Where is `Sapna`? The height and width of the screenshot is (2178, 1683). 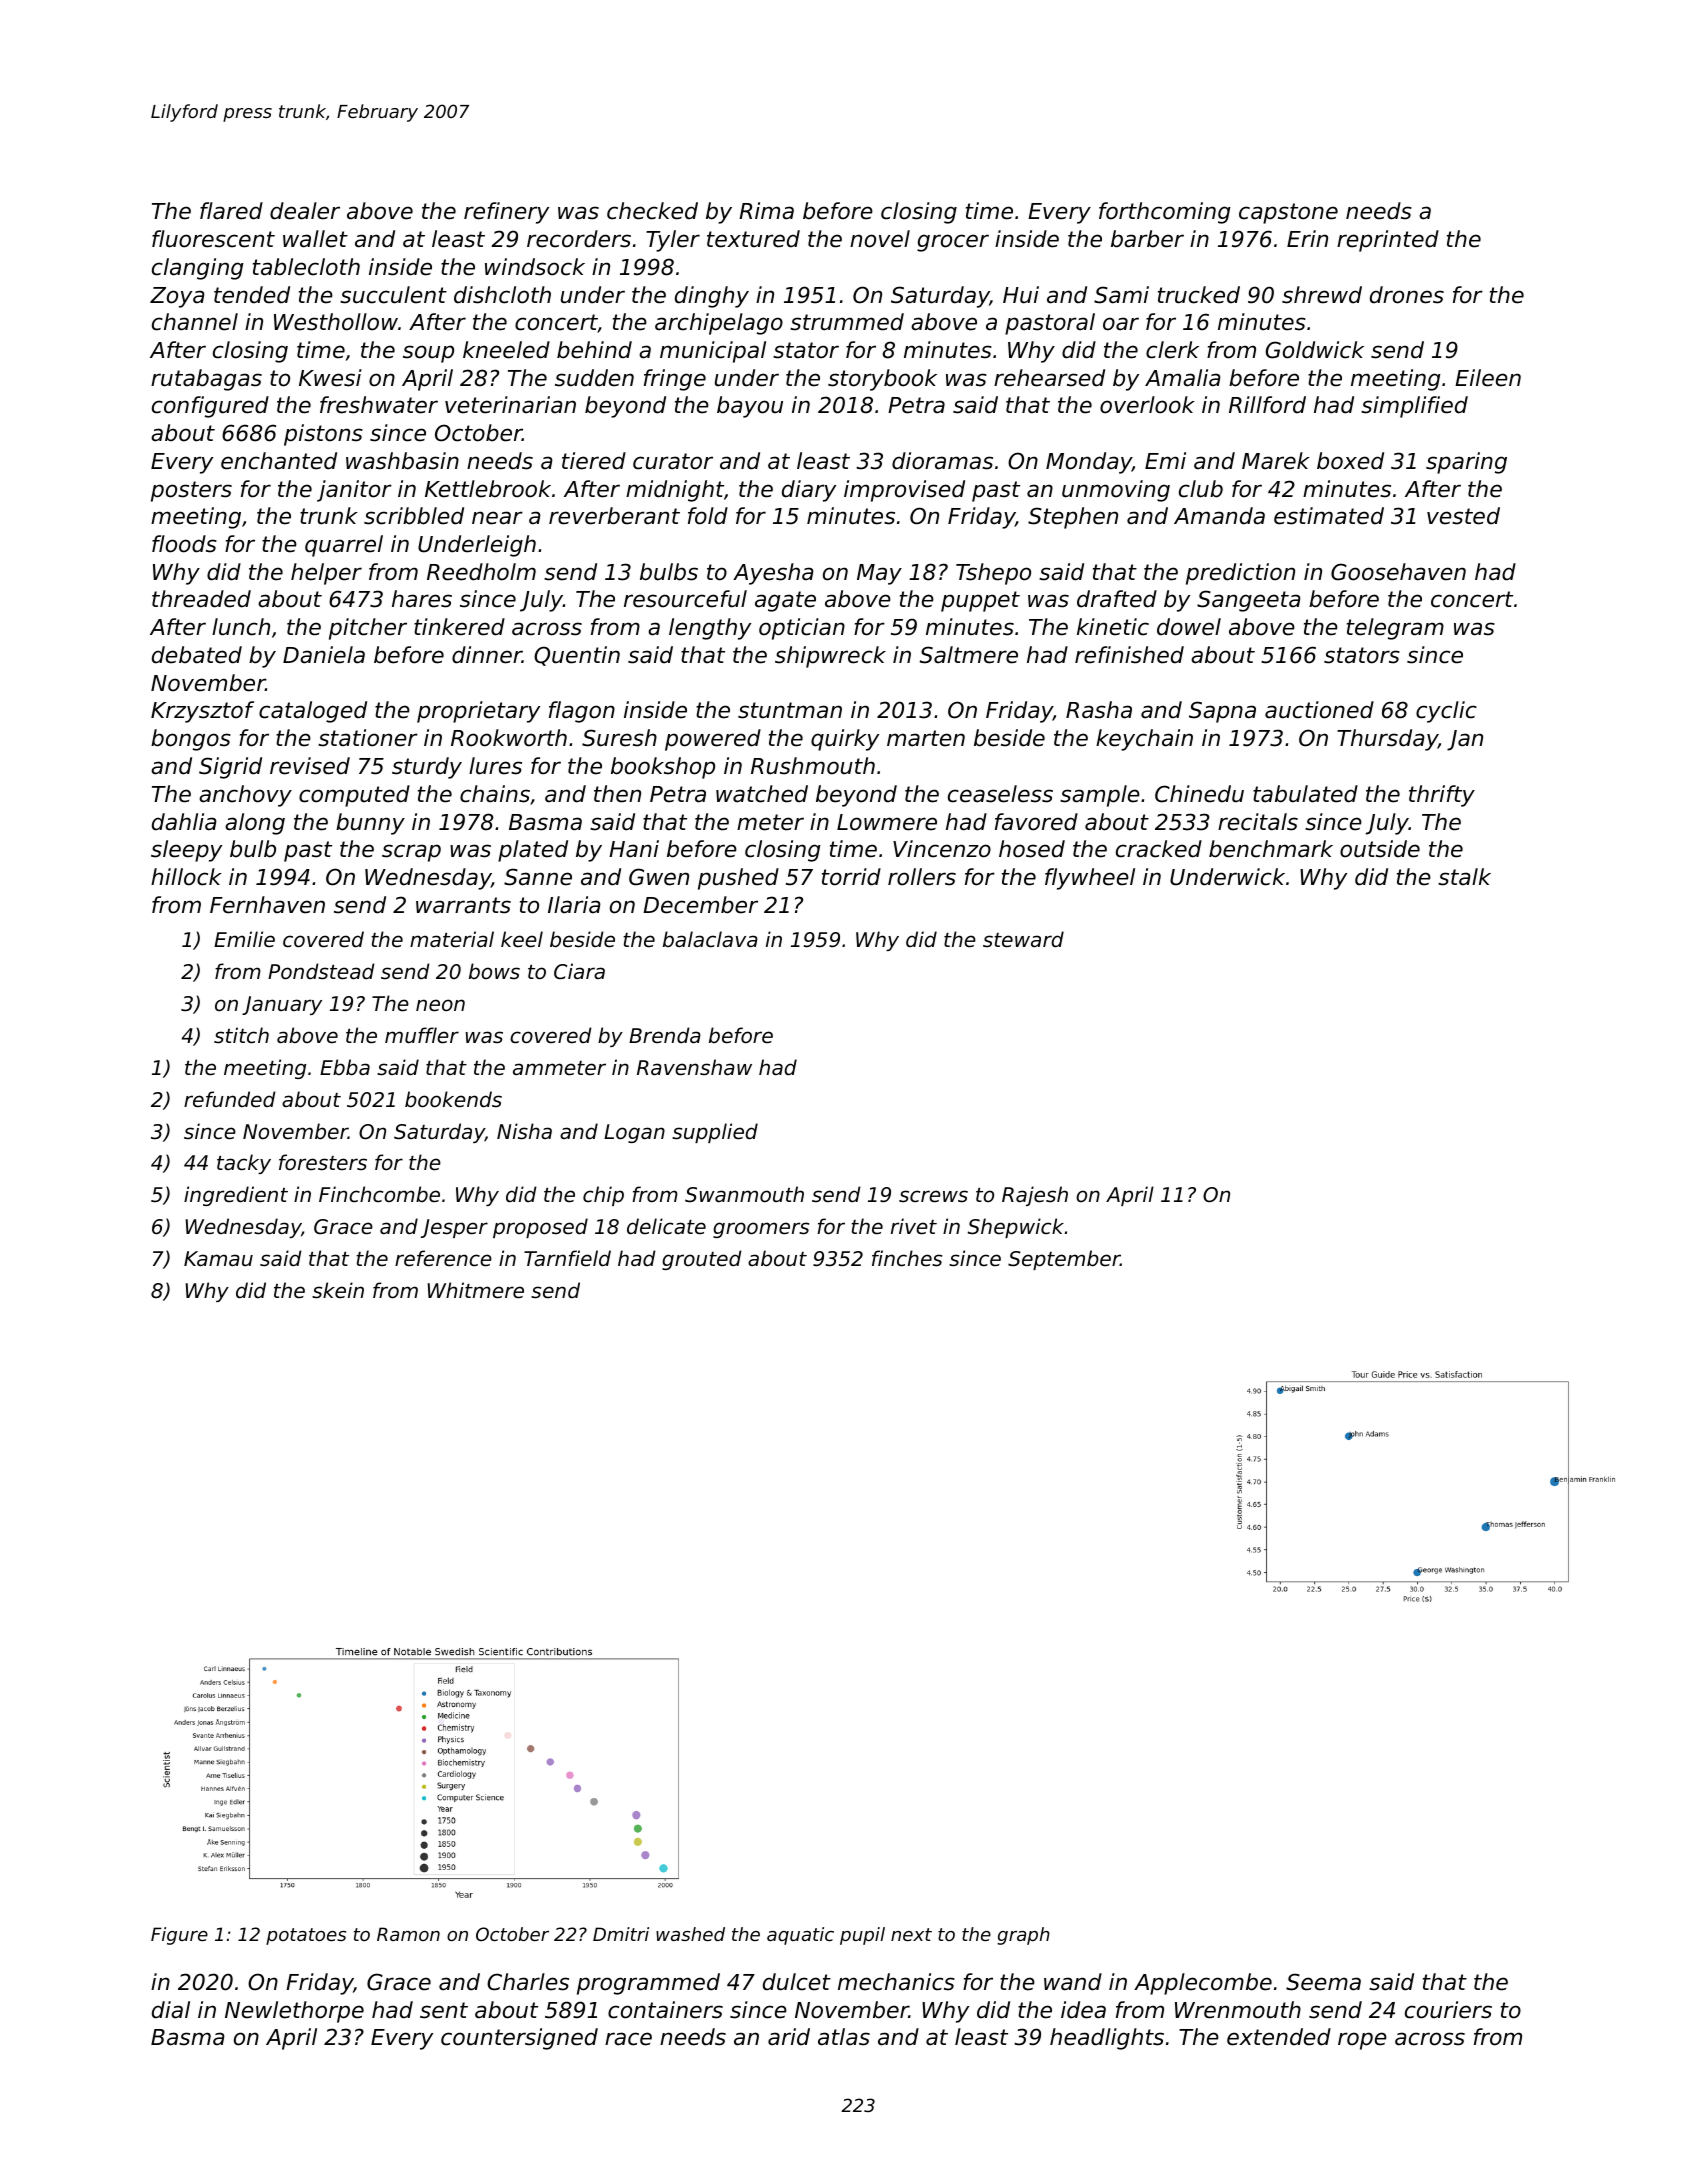
Sapna is located at coordinates (1222, 712).
